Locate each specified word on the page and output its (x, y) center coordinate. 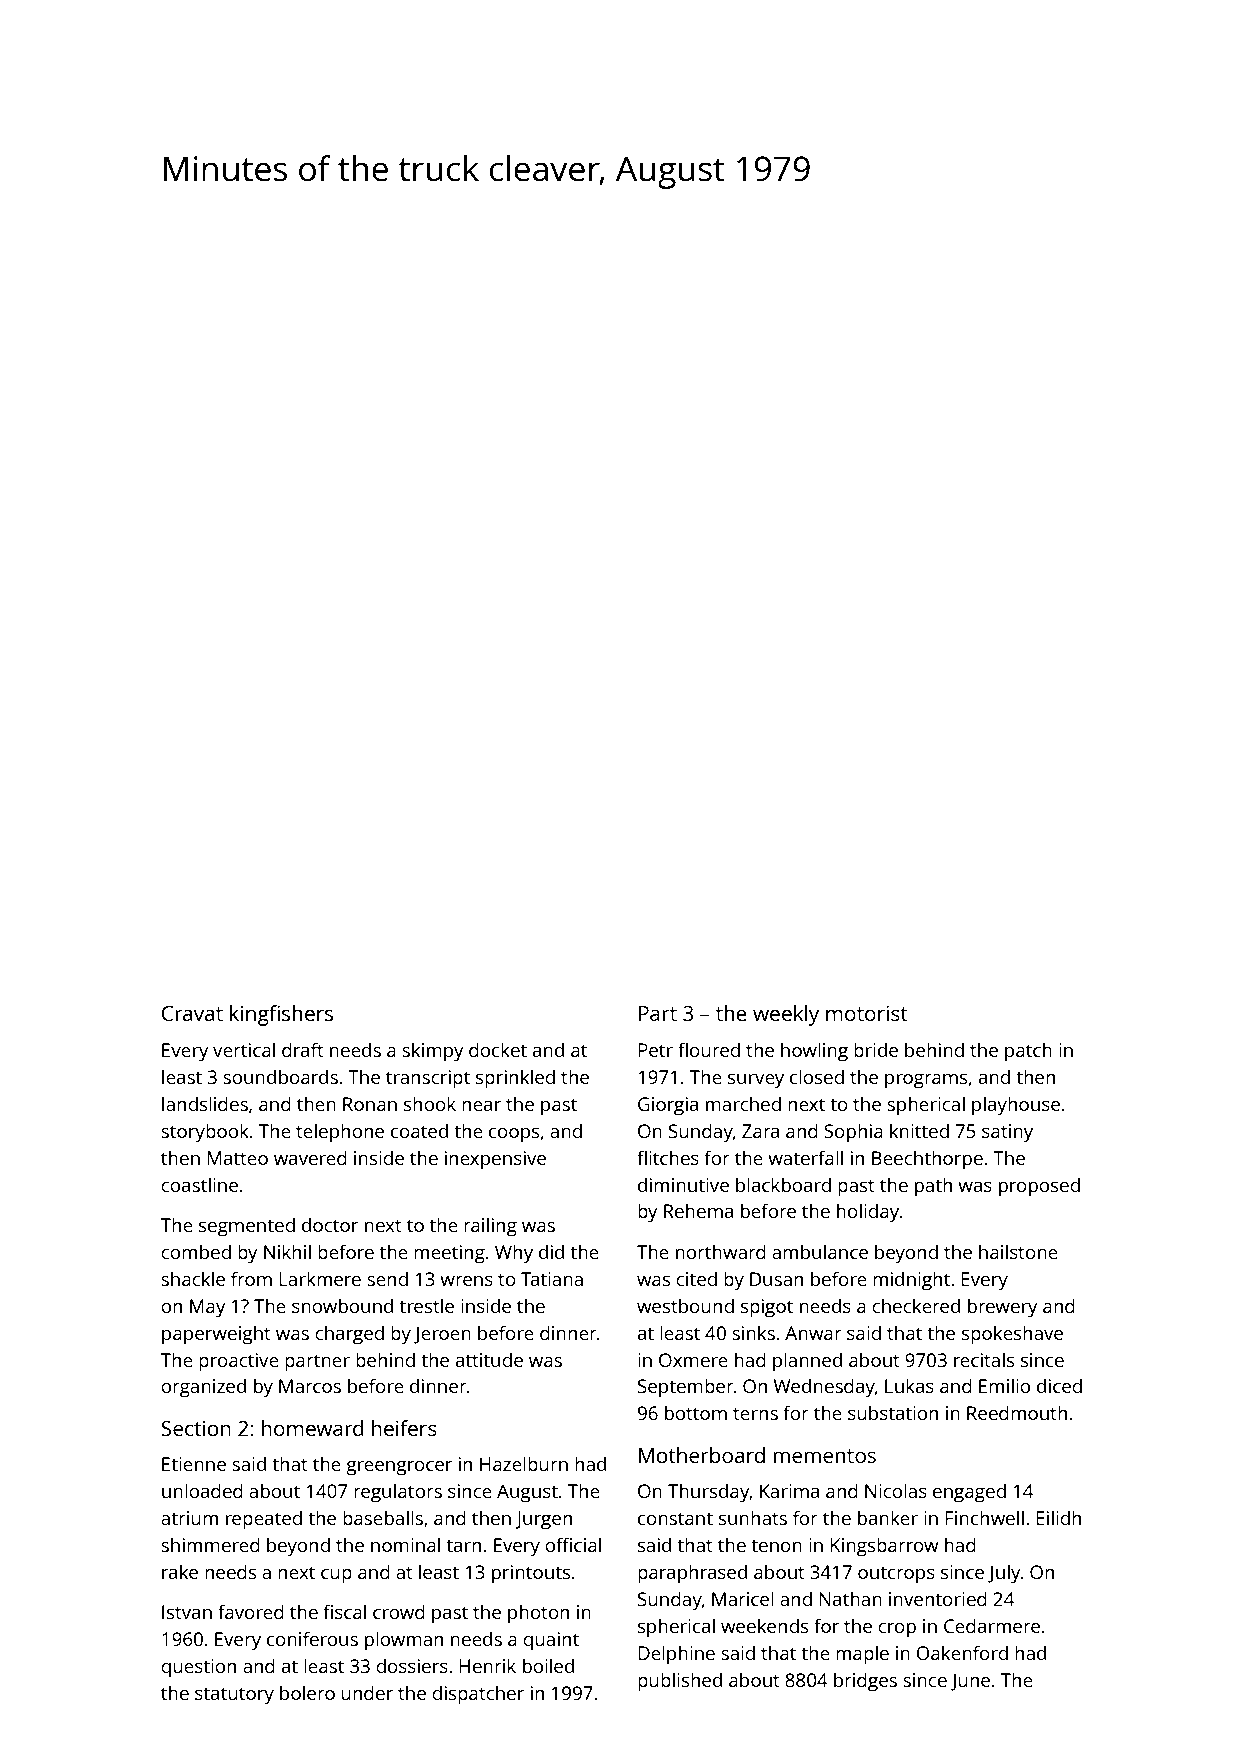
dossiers (412, 1665)
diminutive (683, 1184)
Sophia (853, 1133)
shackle (193, 1278)
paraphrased (692, 1574)
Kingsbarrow (884, 1547)
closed (817, 1076)
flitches (668, 1157)
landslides (205, 1103)
